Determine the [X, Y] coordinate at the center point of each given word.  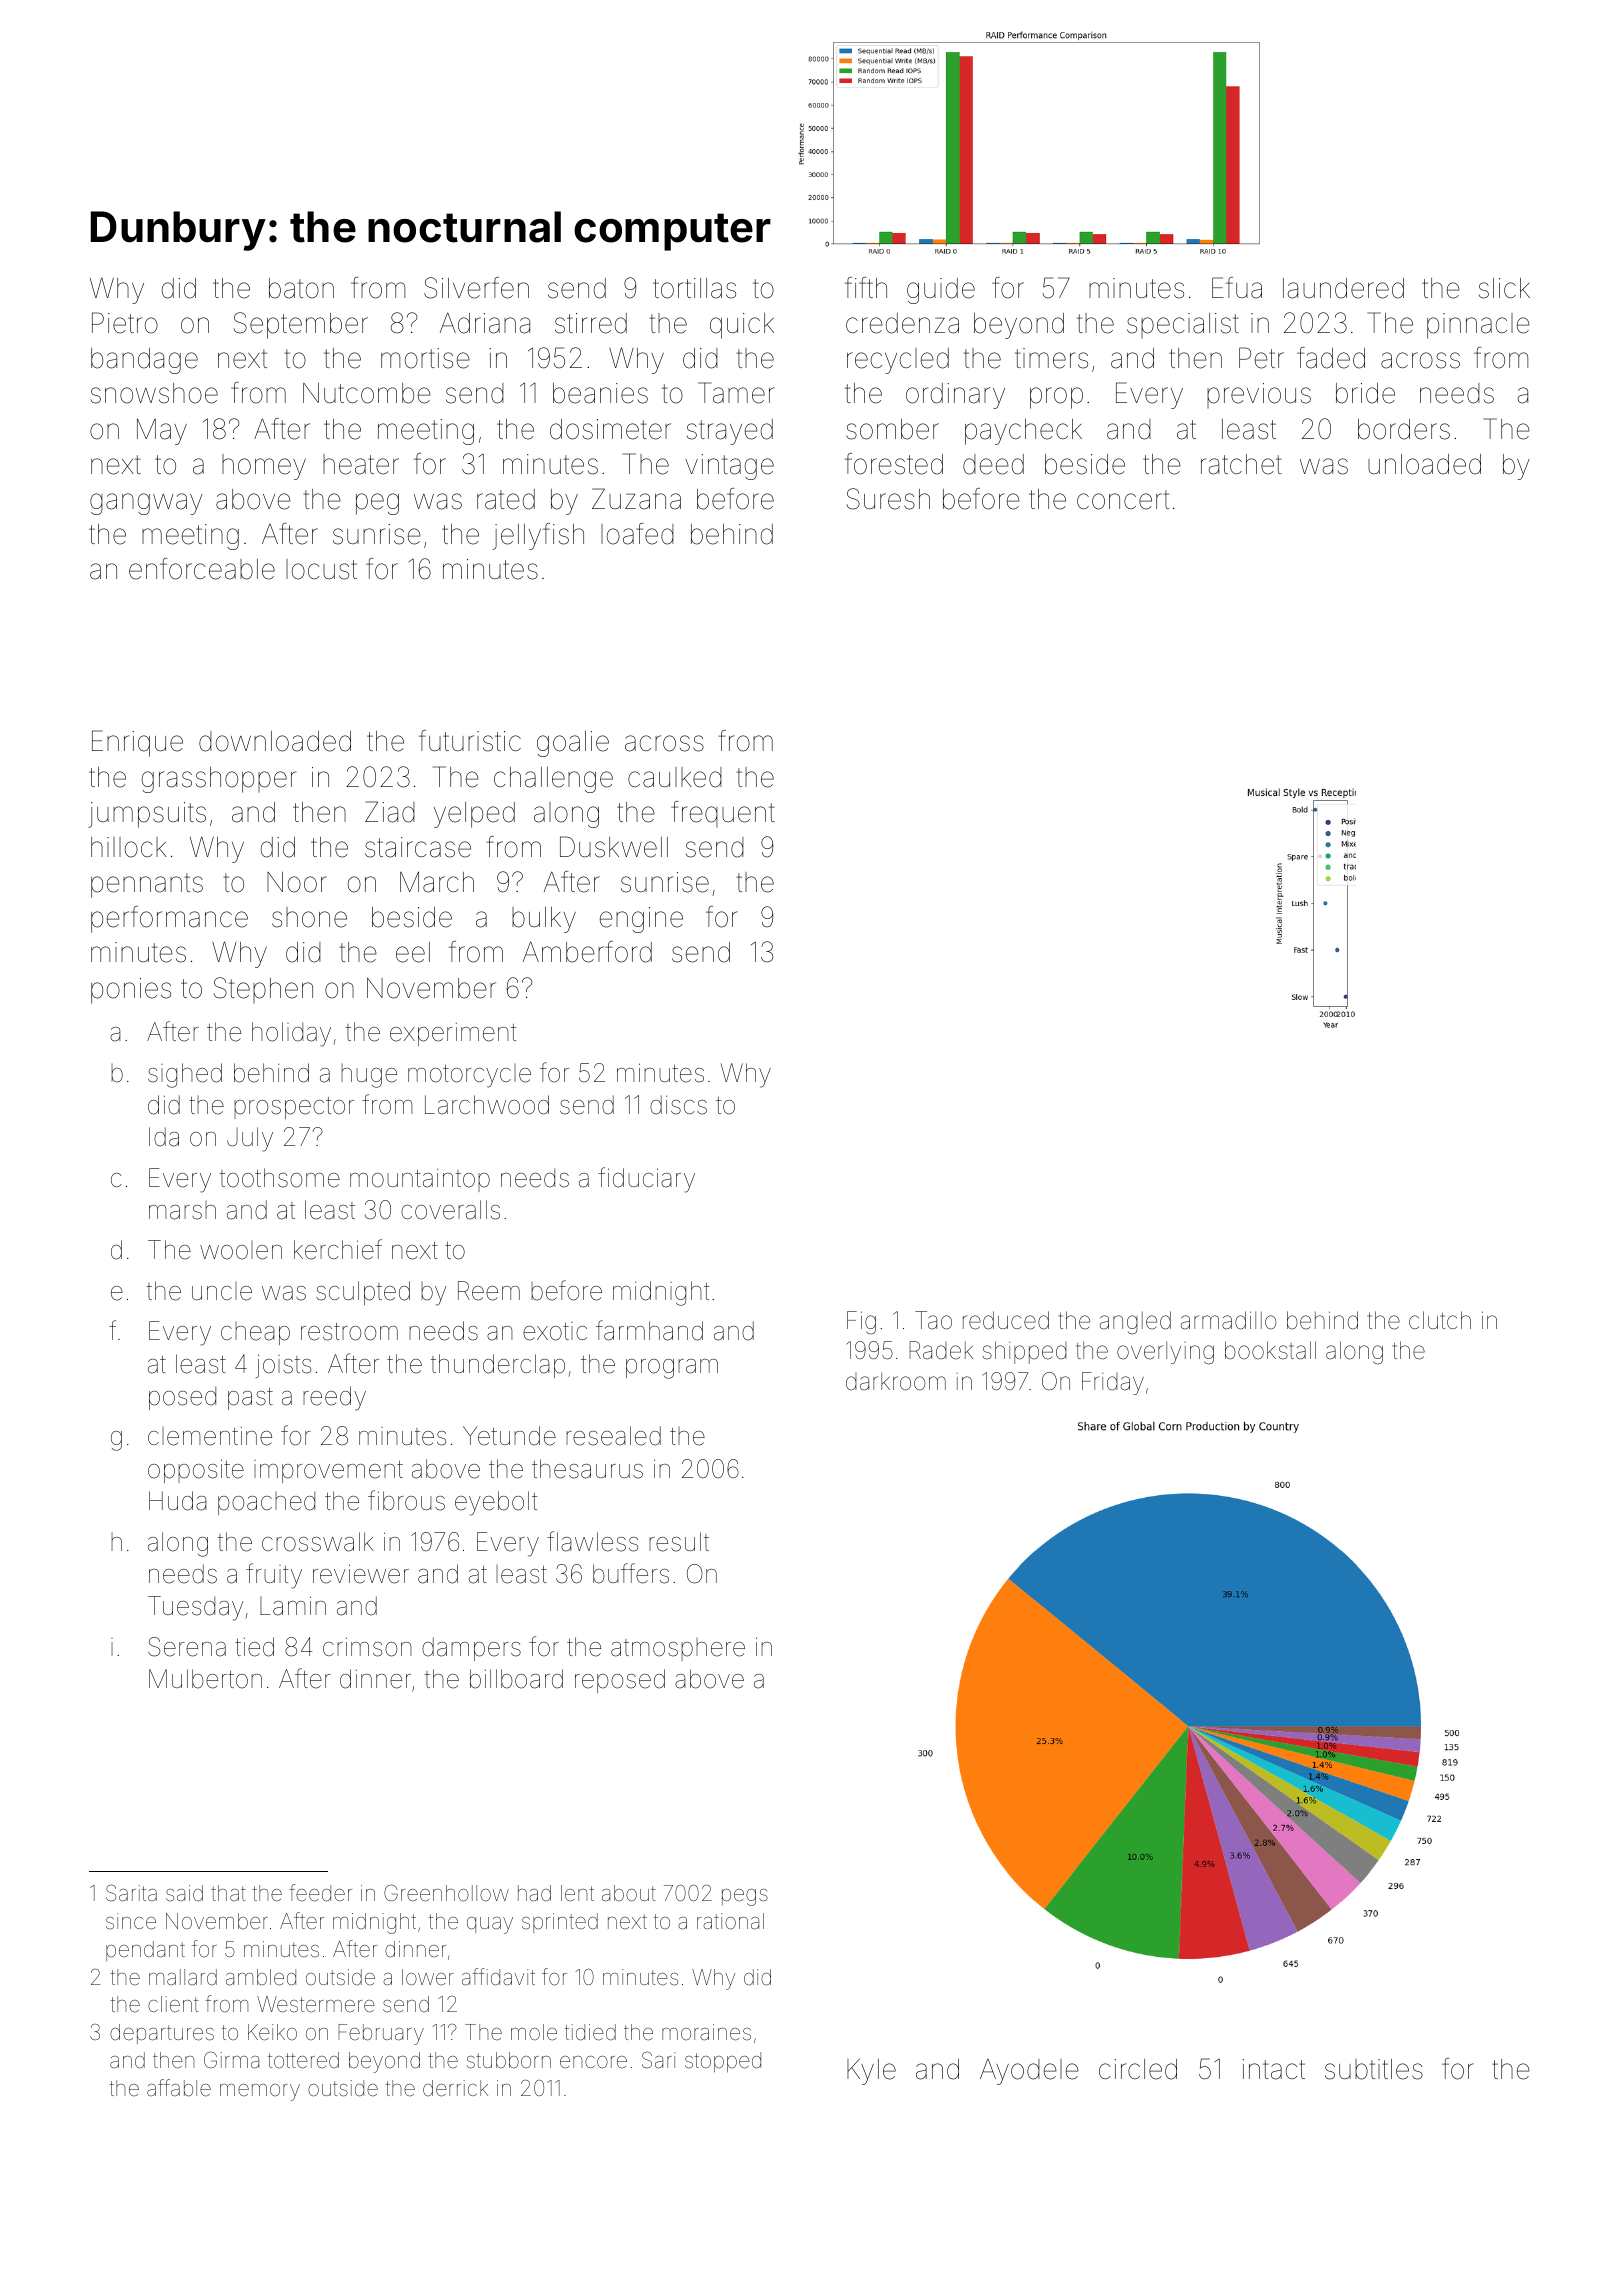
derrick [455, 2088]
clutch [1440, 1320]
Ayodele [1029, 2072]
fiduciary [646, 1180]
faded [1331, 358]
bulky [544, 920]
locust [321, 569]
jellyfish [538, 536]
